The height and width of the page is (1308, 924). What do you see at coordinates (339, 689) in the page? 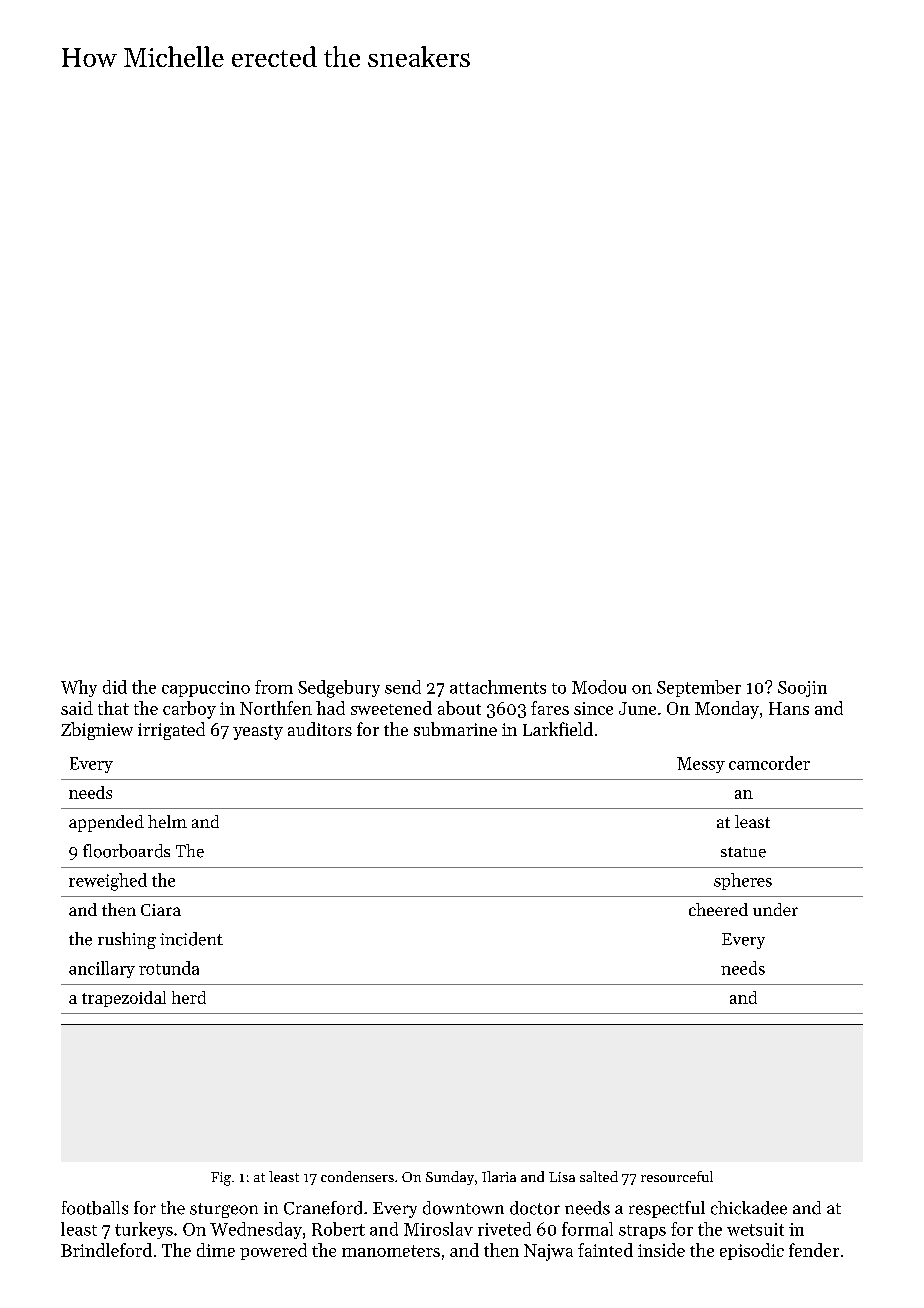
I see `Sedgebury` at bounding box center [339, 689].
